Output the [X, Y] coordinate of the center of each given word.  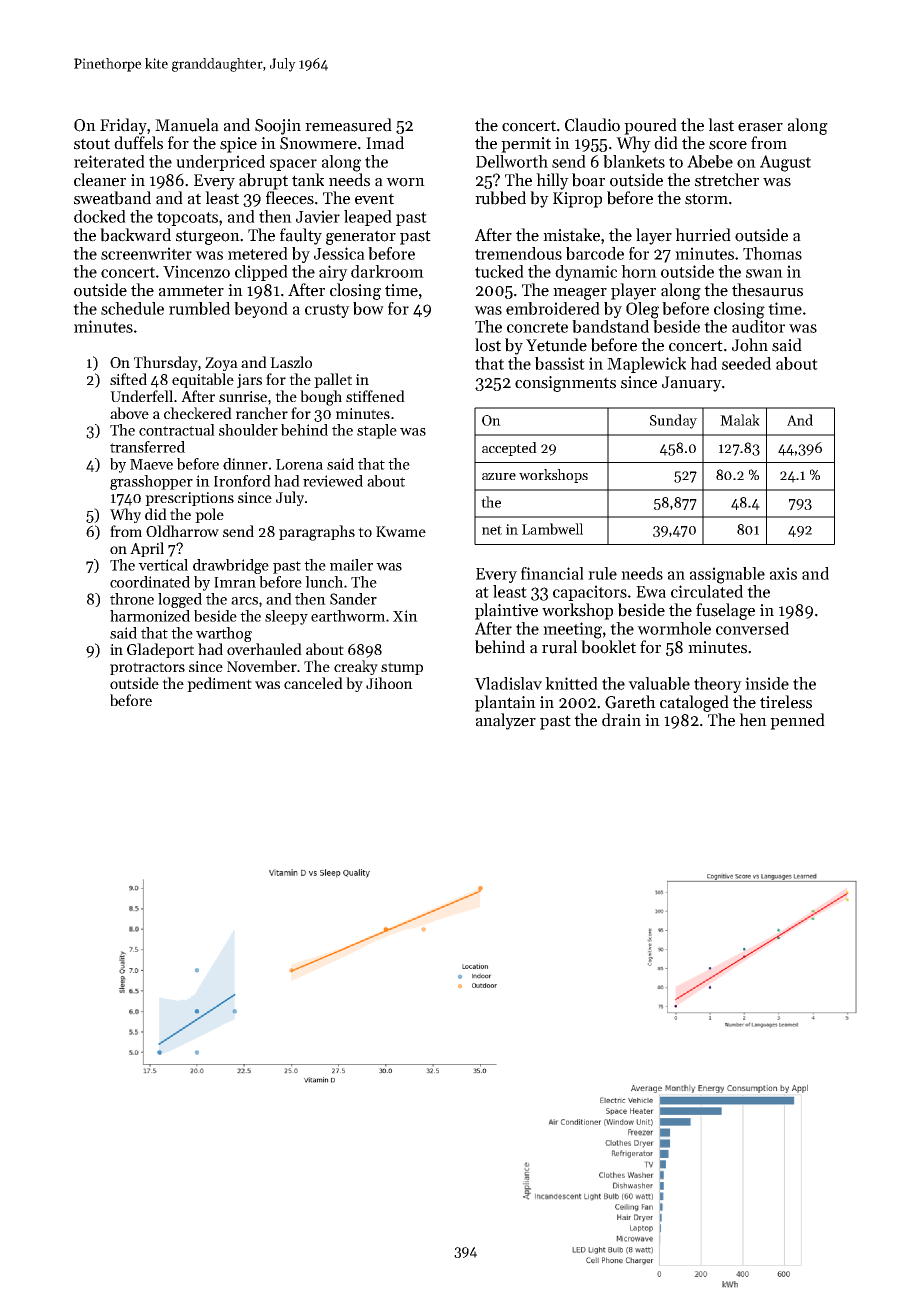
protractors [147, 668]
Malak [740, 420]
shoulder [248, 430]
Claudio [592, 125]
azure [499, 476]
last [721, 125]
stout [92, 144]
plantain [505, 703]
